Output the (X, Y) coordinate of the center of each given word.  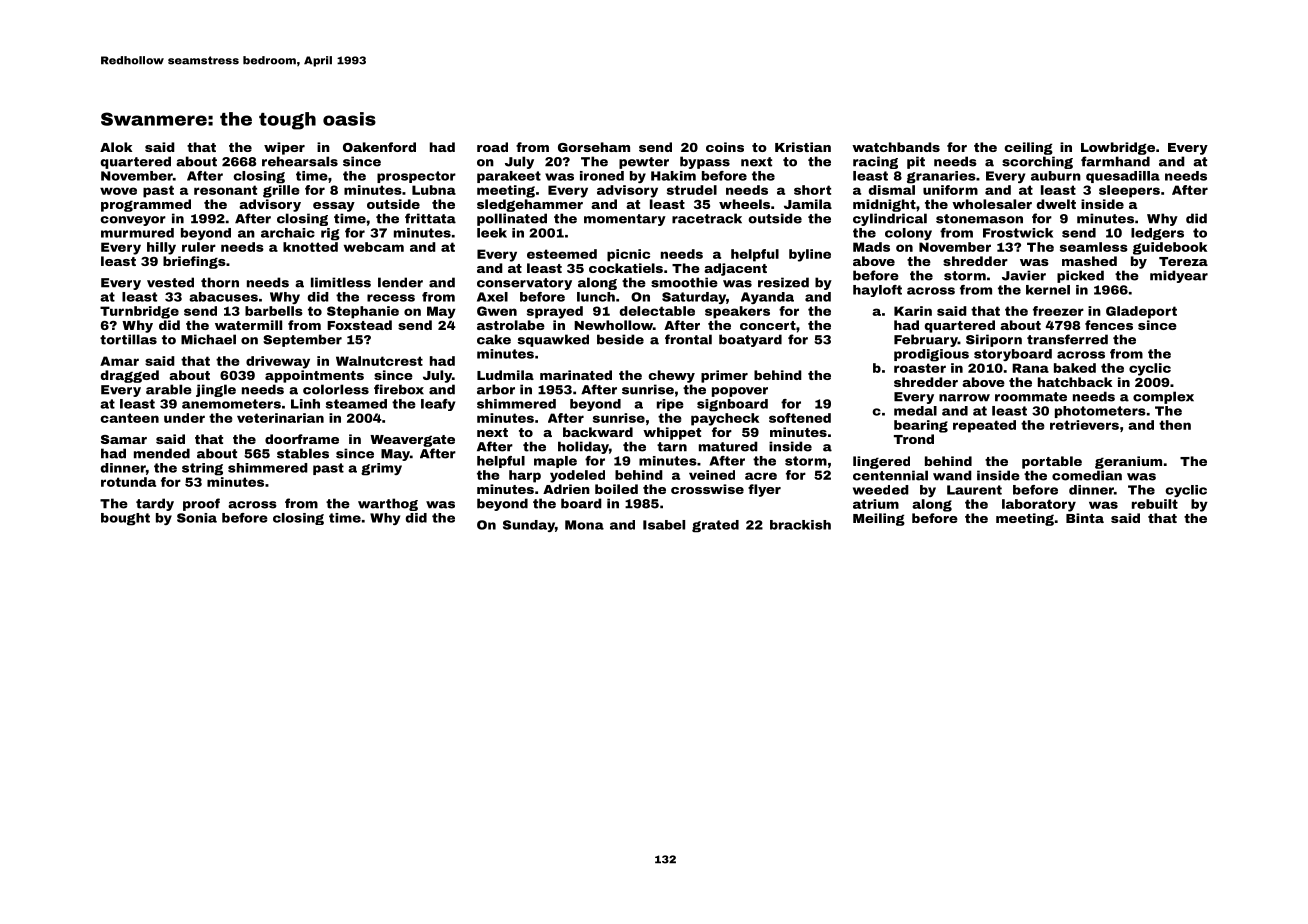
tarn (672, 447)
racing (875, 162)
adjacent (735, 269)
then (1175, 425)
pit (916, 162)
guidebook (1170, 248)
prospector (416, 177)
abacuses (223, 297)
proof (201, 504)
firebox (399, 389)
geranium (1128, 462)
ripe (670, 405)
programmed (146, 205)
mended (162, 453)
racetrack (707, 218)
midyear (1179, 276)
